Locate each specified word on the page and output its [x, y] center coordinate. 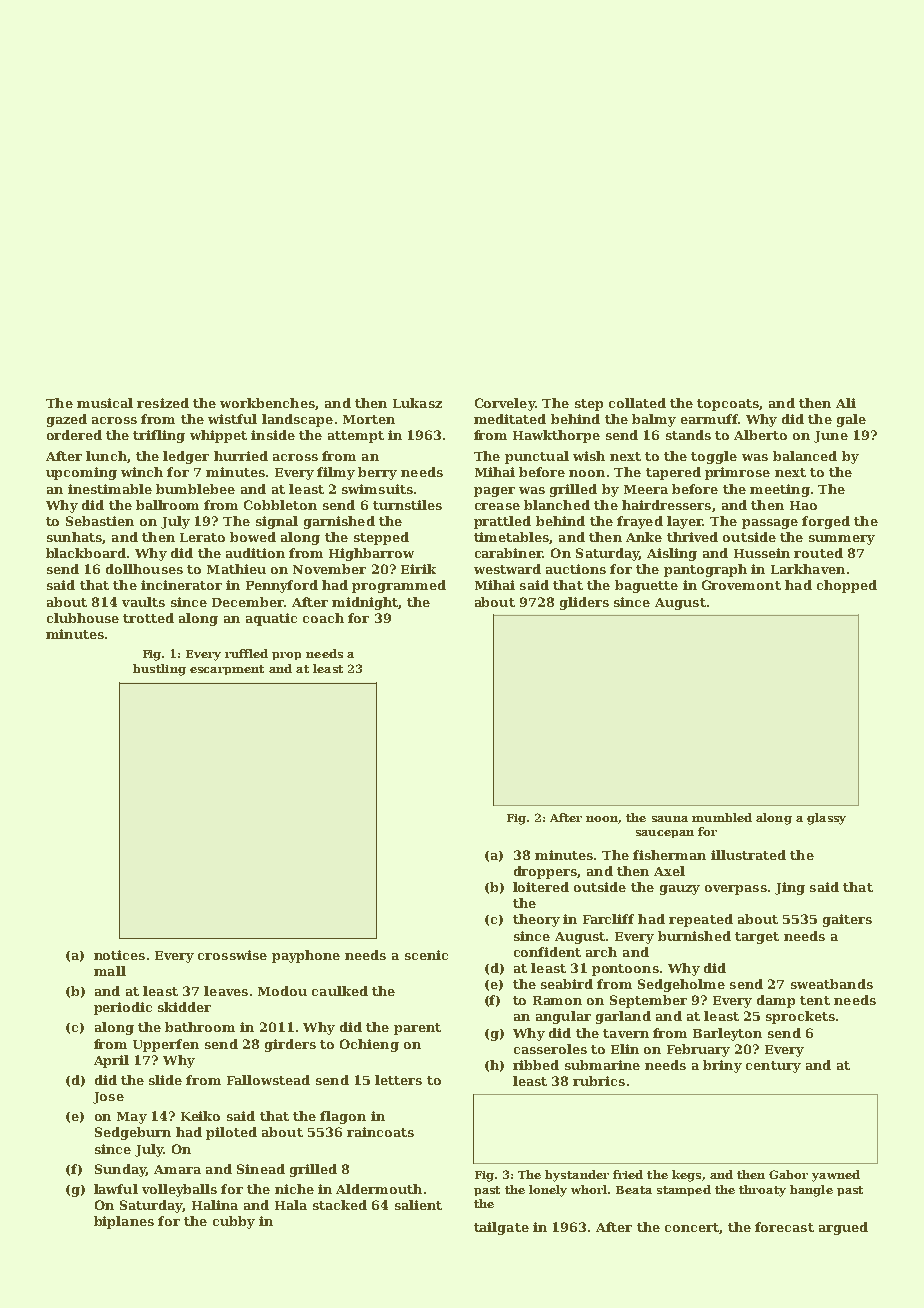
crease [497, 506]
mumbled [722, 817]
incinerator [181, 585]
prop [286, 656]
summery [842, 540]
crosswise [232, 955]
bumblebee [195, 489]
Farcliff [608, 919]
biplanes [124, 1222]
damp [776, 1001]
